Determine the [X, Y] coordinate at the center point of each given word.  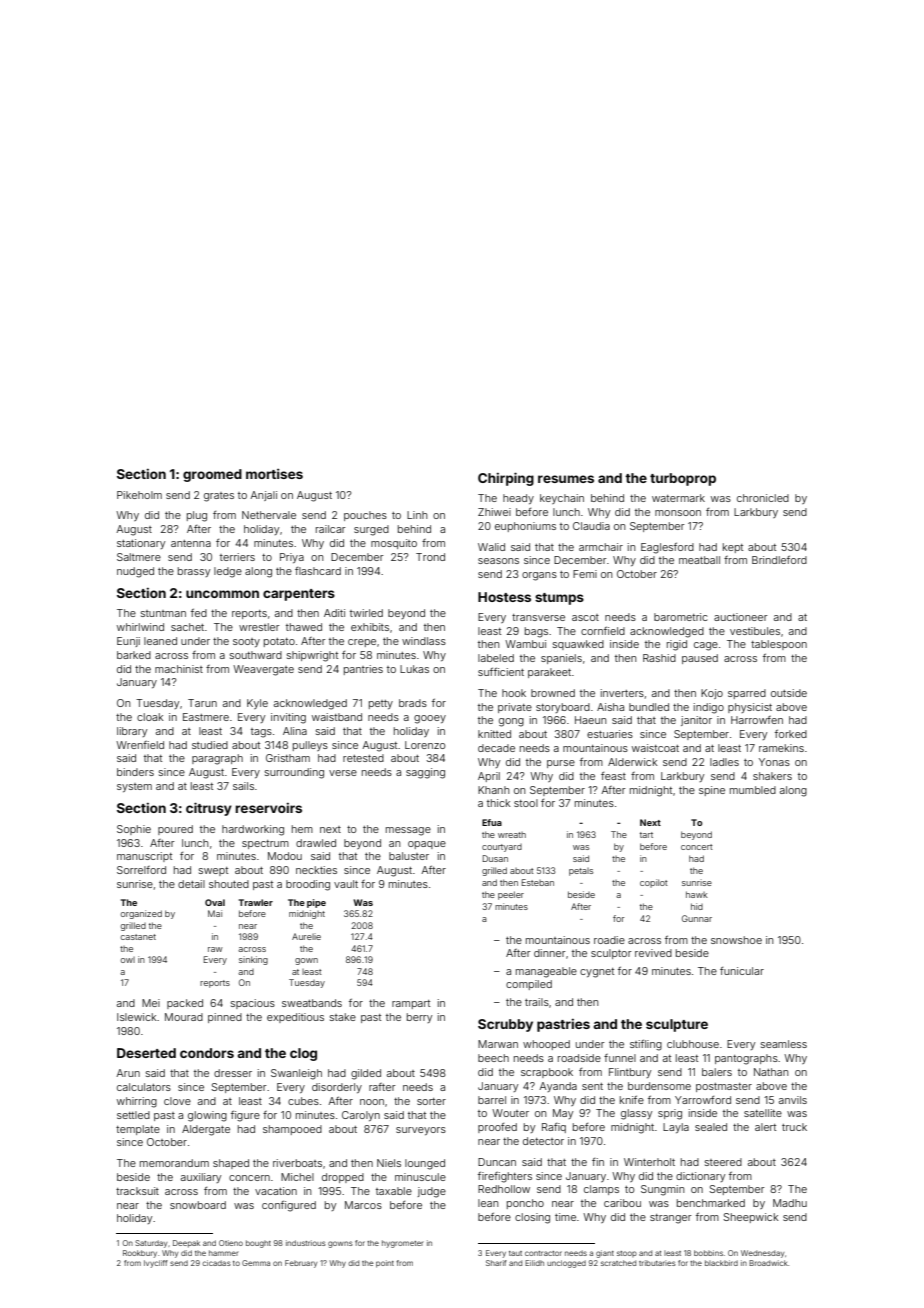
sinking [253, 960]
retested [363, 758]
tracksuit [137, 1191]
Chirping [506, 479]
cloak [150, 717]
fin [598, 1162]
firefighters [505, 1177]
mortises [274, 474]
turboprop [683, 479]
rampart [411, 1004]
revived [653, 953]
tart [646, 835]
